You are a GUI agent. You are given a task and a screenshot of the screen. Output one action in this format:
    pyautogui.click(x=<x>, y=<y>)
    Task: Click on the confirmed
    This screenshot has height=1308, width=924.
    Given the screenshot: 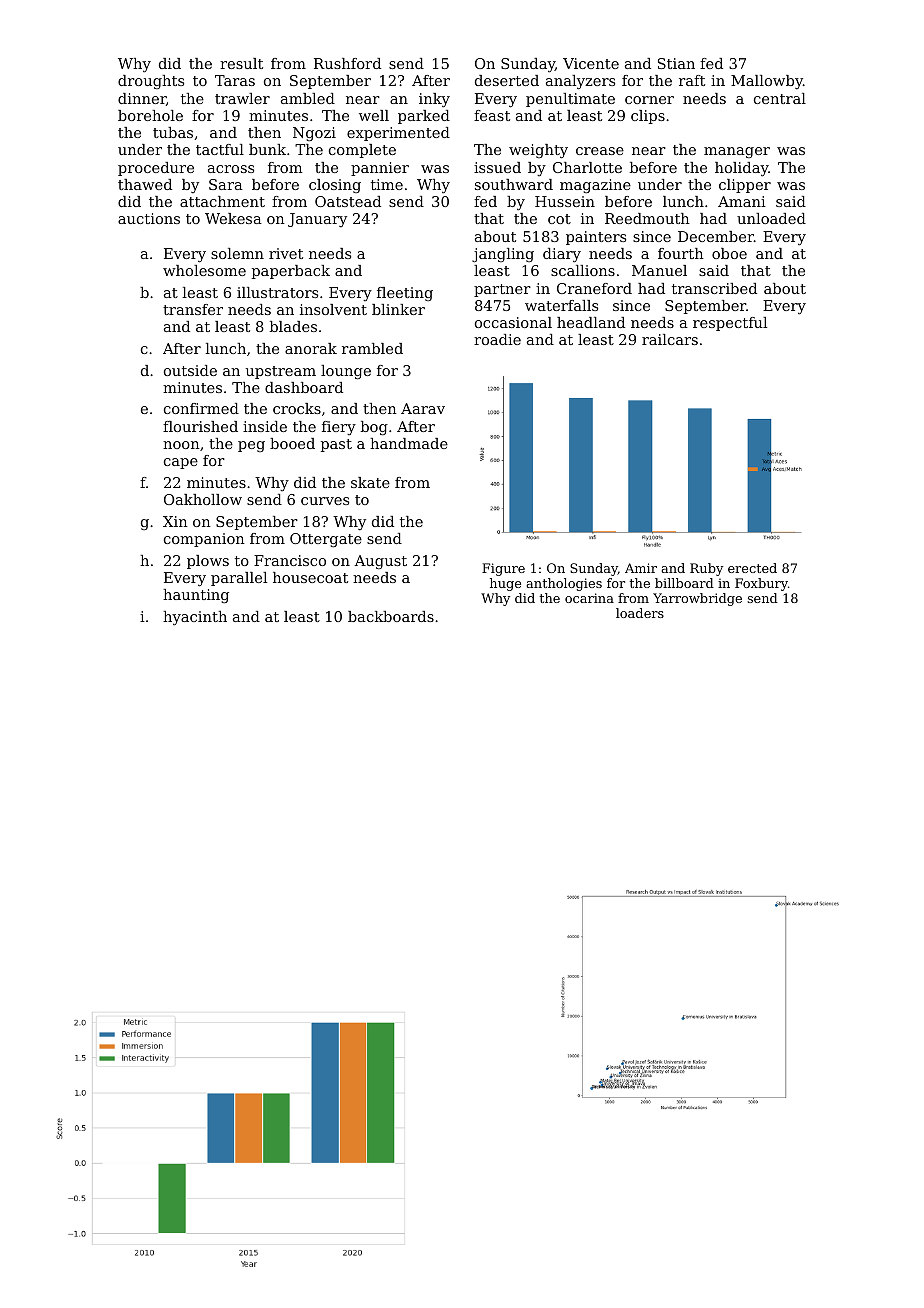 What is the action you would take?
    pyautogui.click(x=201, y=408)
